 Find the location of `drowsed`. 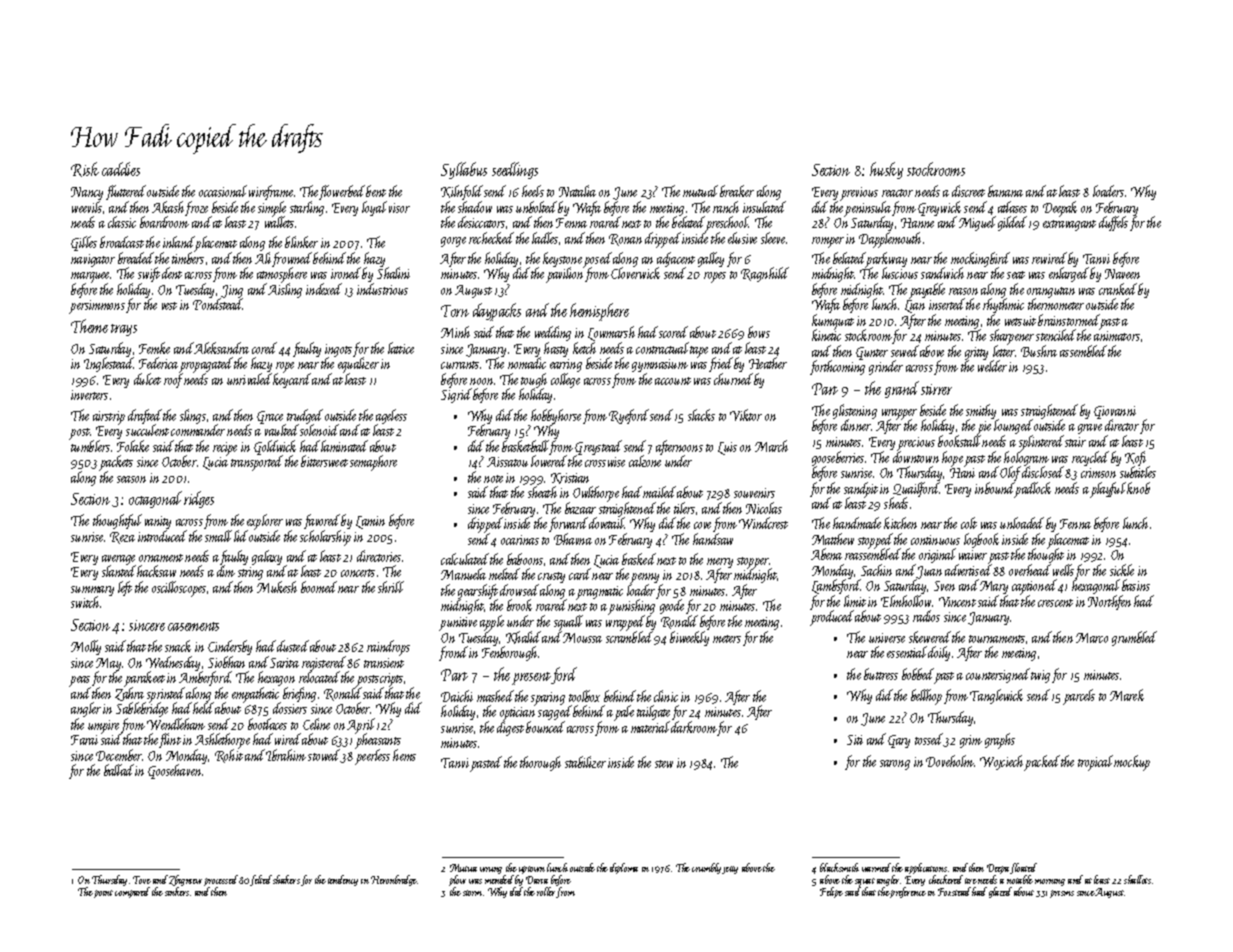

drowsed is located at coordinates (519, 590).
